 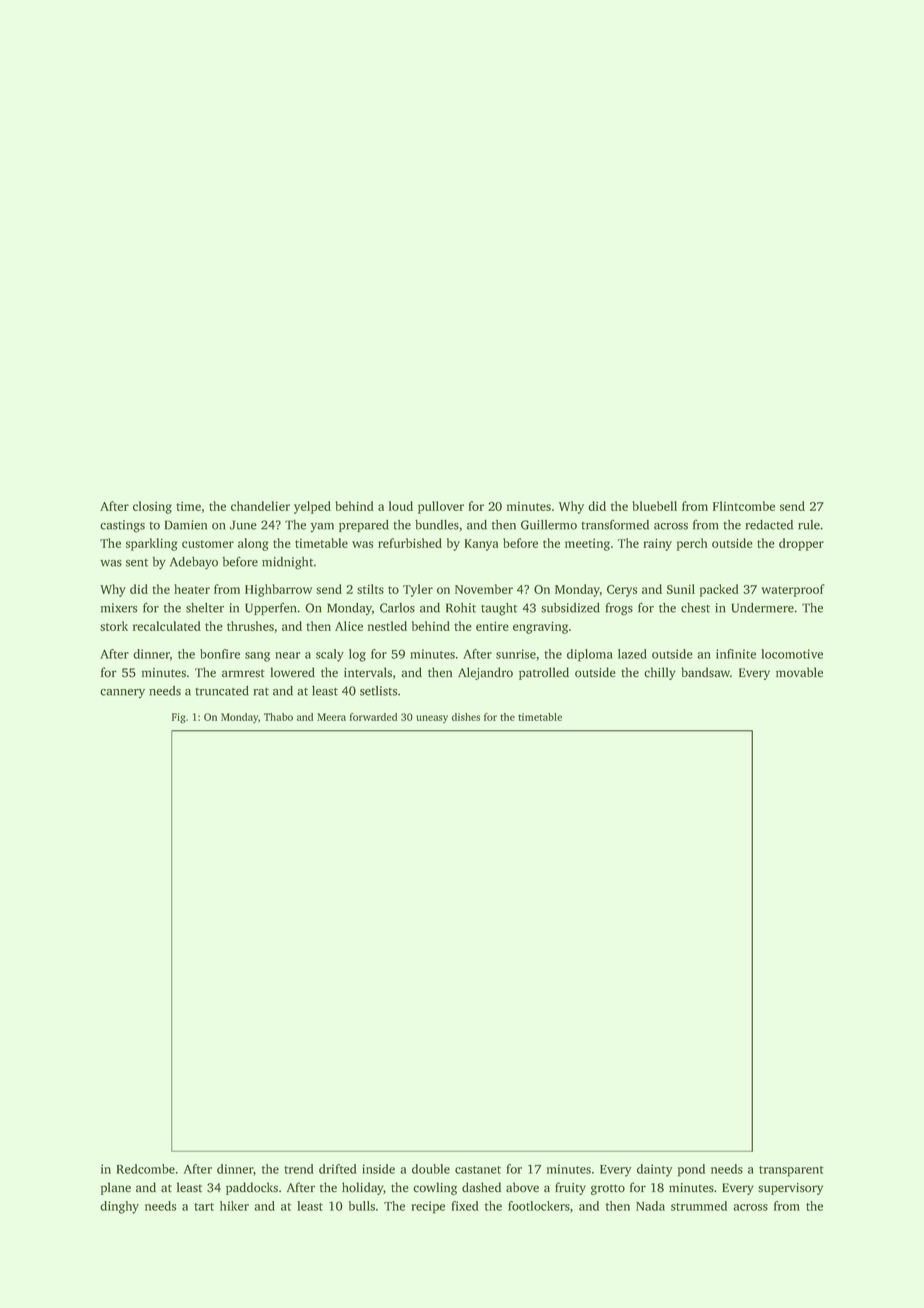 I want to click on pond, so click(x=691, y=1170).
